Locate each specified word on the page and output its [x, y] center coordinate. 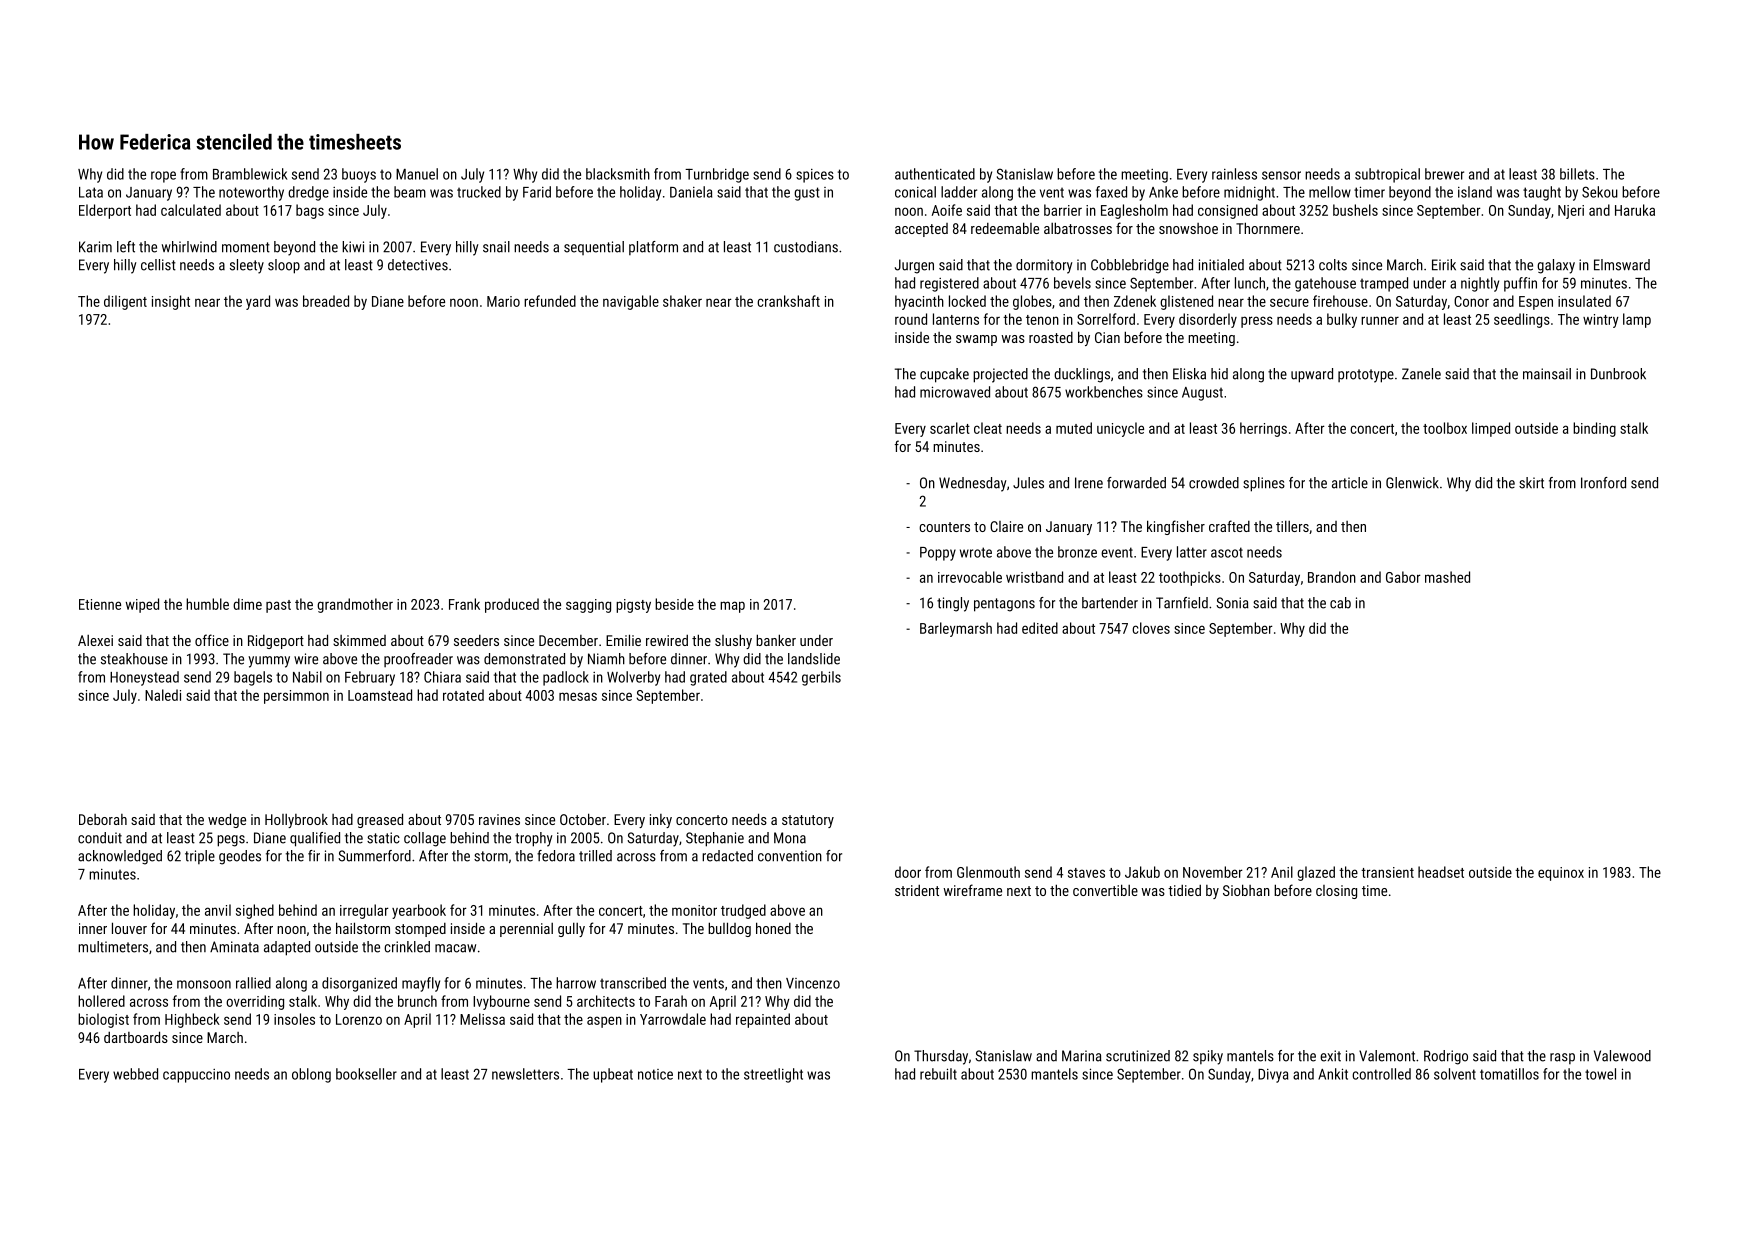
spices [815, 176]
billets [1577, 174]
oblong [311, 1075]
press [1257, 322]
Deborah [103, 819]
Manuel [417, 174]
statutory [808, 821]
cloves [1151, 628]
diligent [125, 302]
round [911, 319]
